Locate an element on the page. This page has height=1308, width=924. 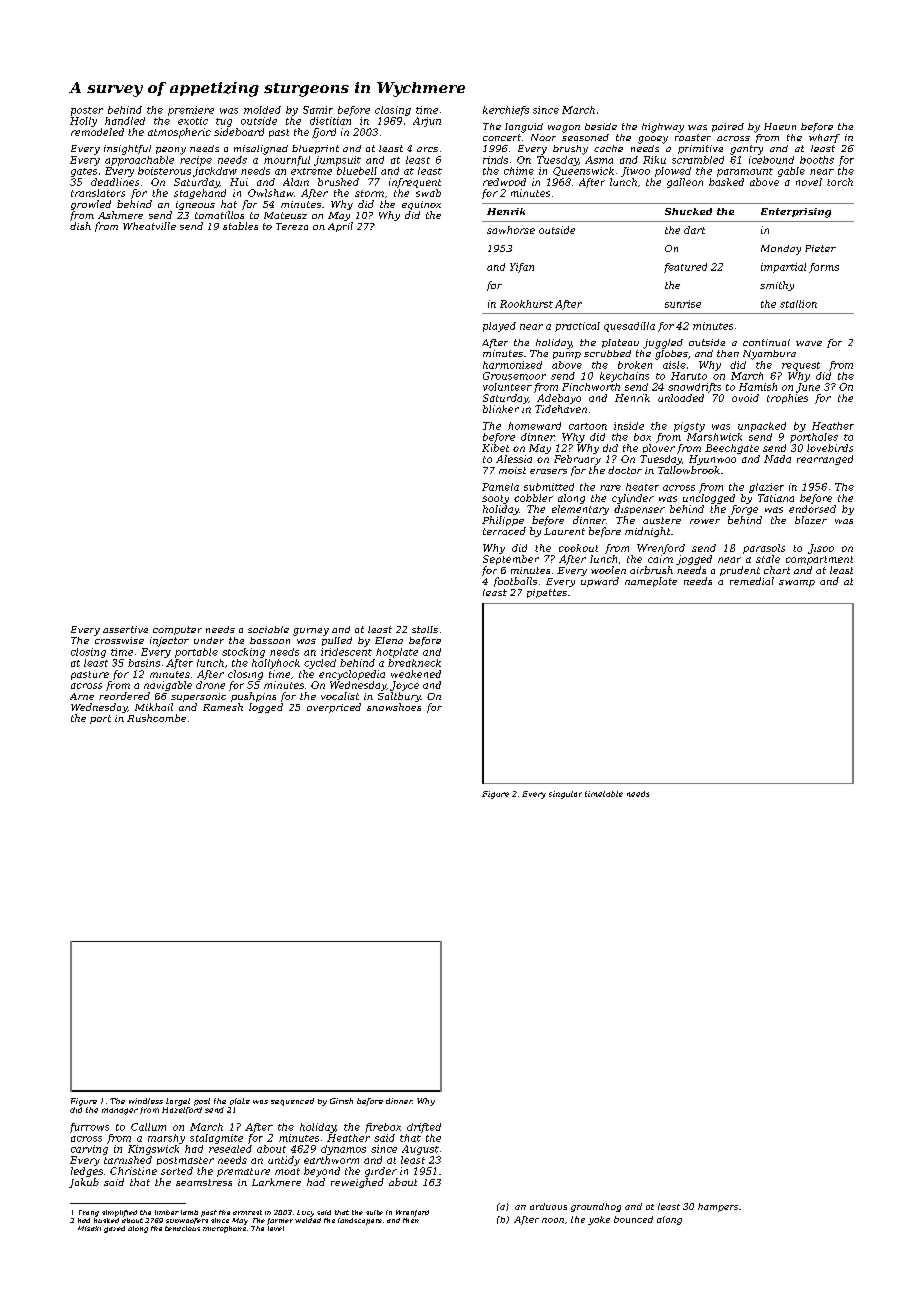
highway is located at coordinates (663, 128).
